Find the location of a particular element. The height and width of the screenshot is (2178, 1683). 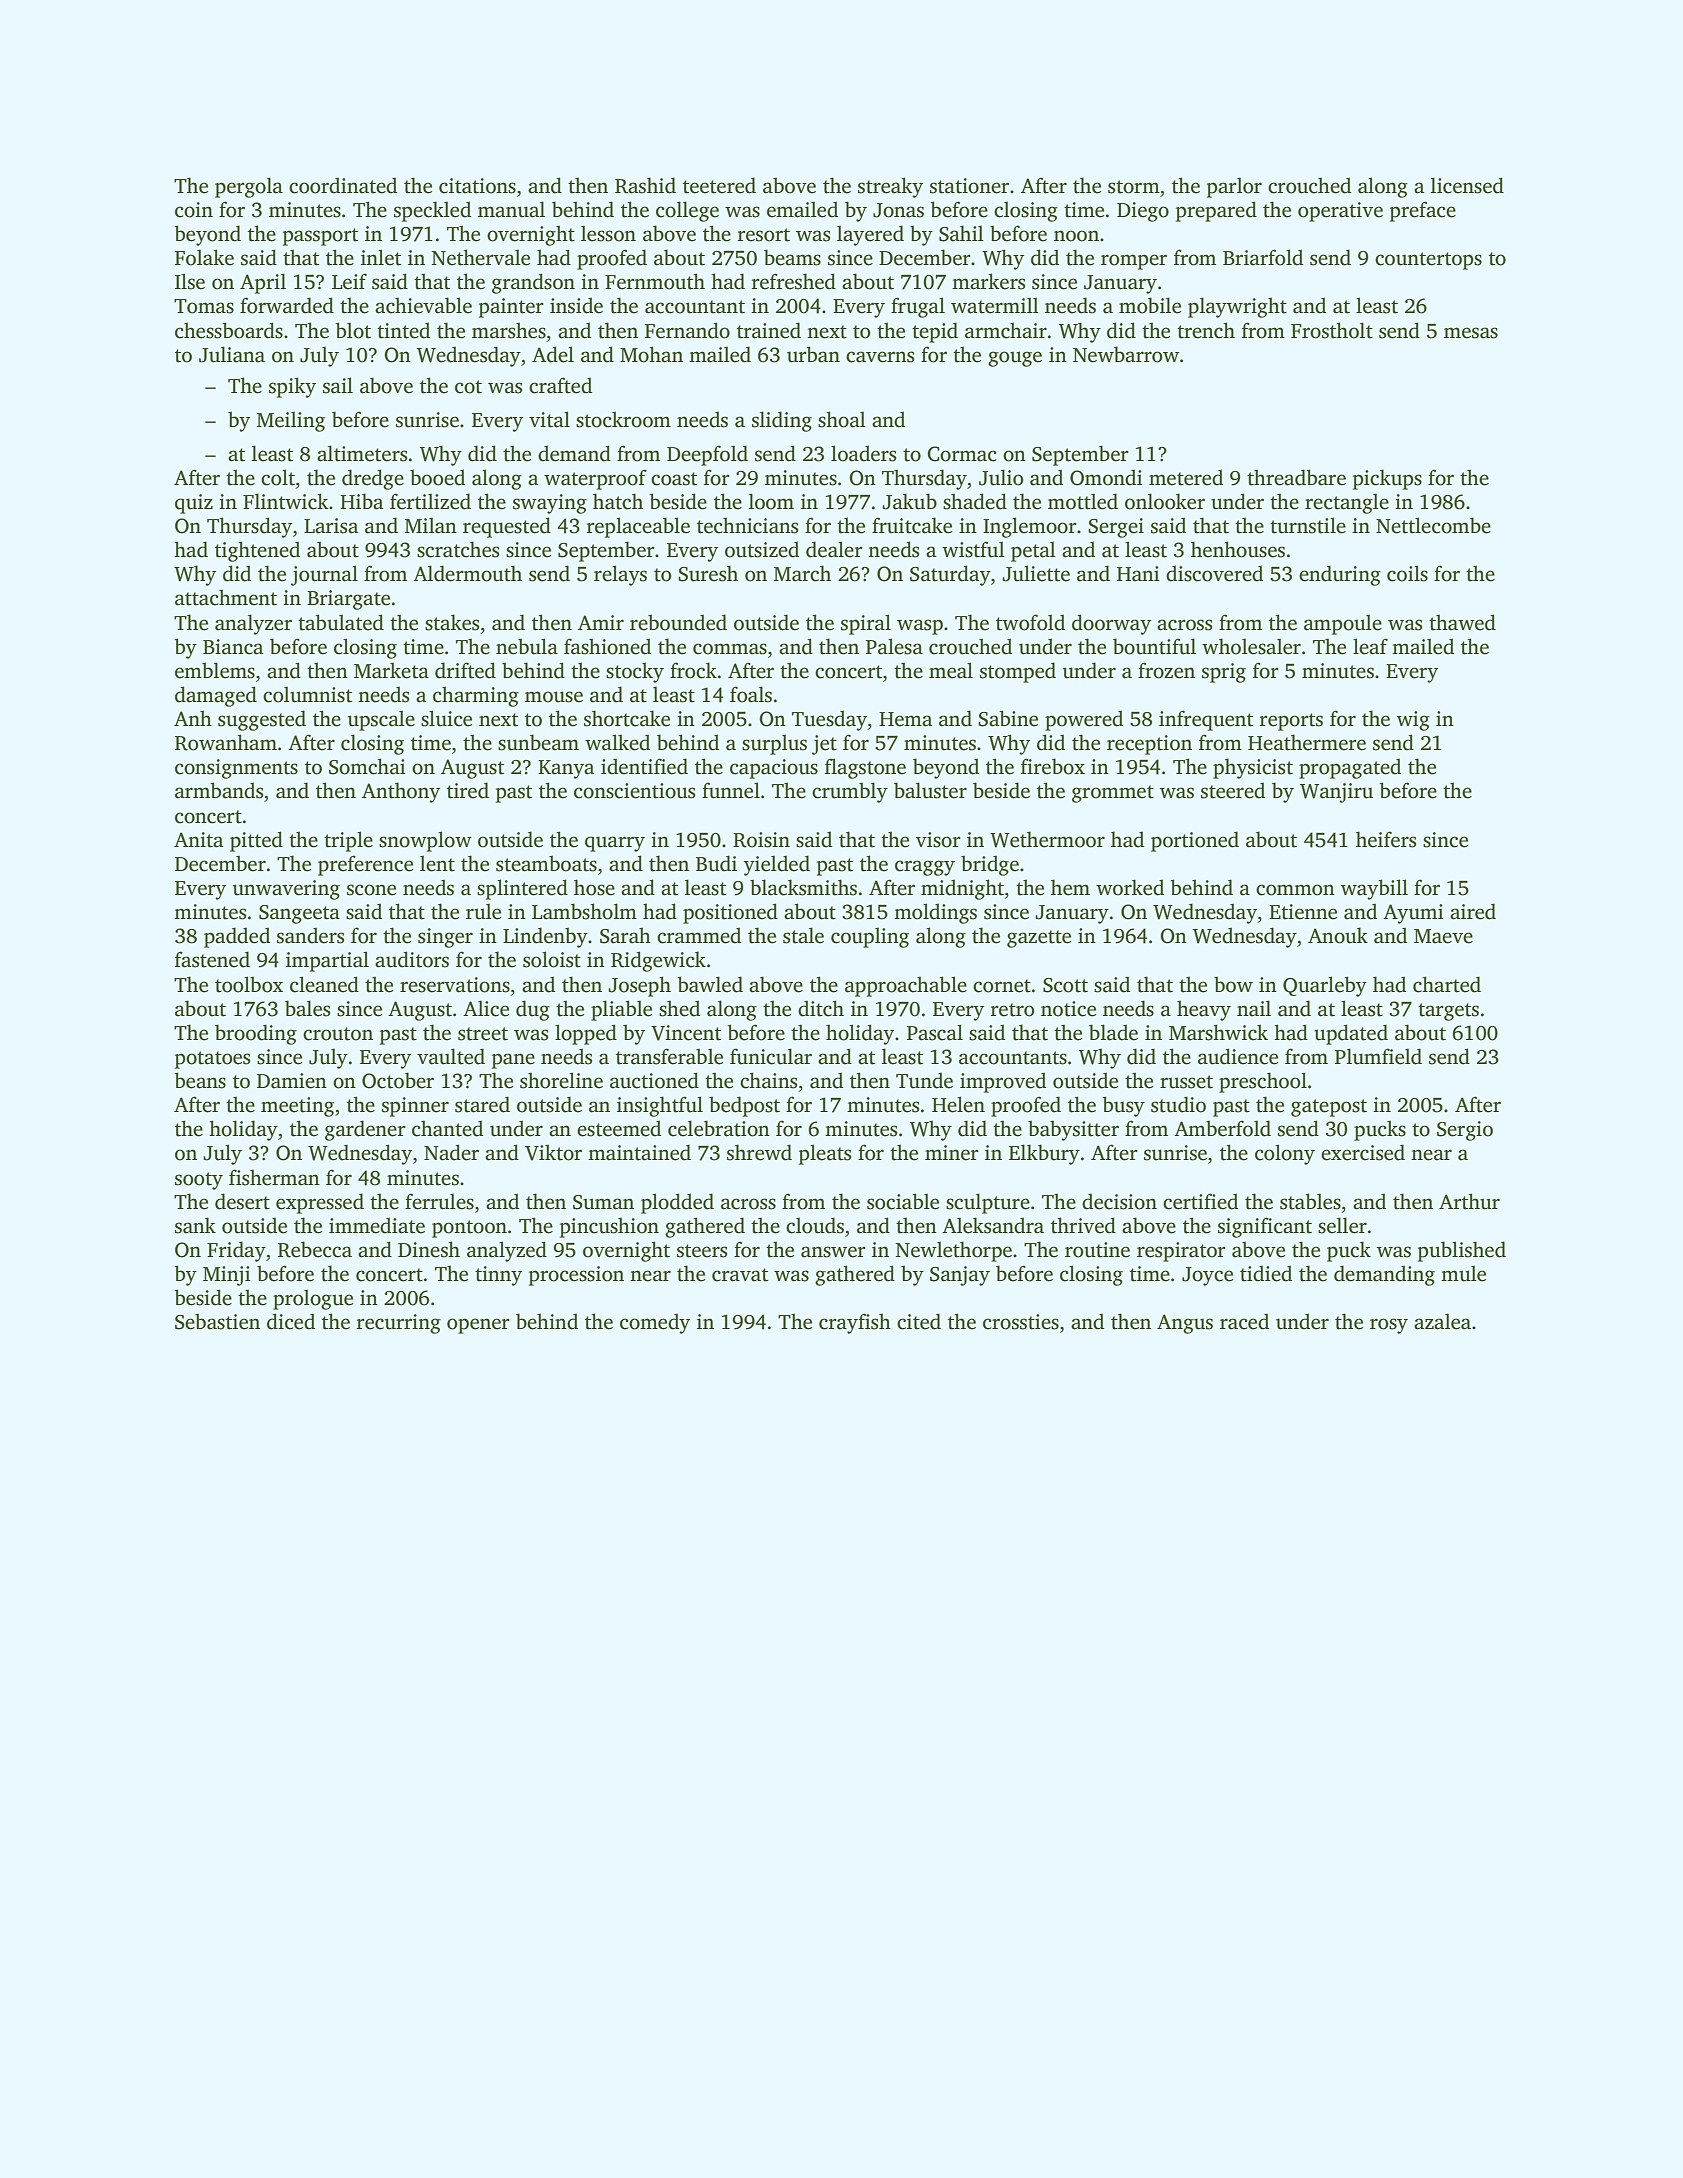

comedy is located at coordinates (655, 1323).
